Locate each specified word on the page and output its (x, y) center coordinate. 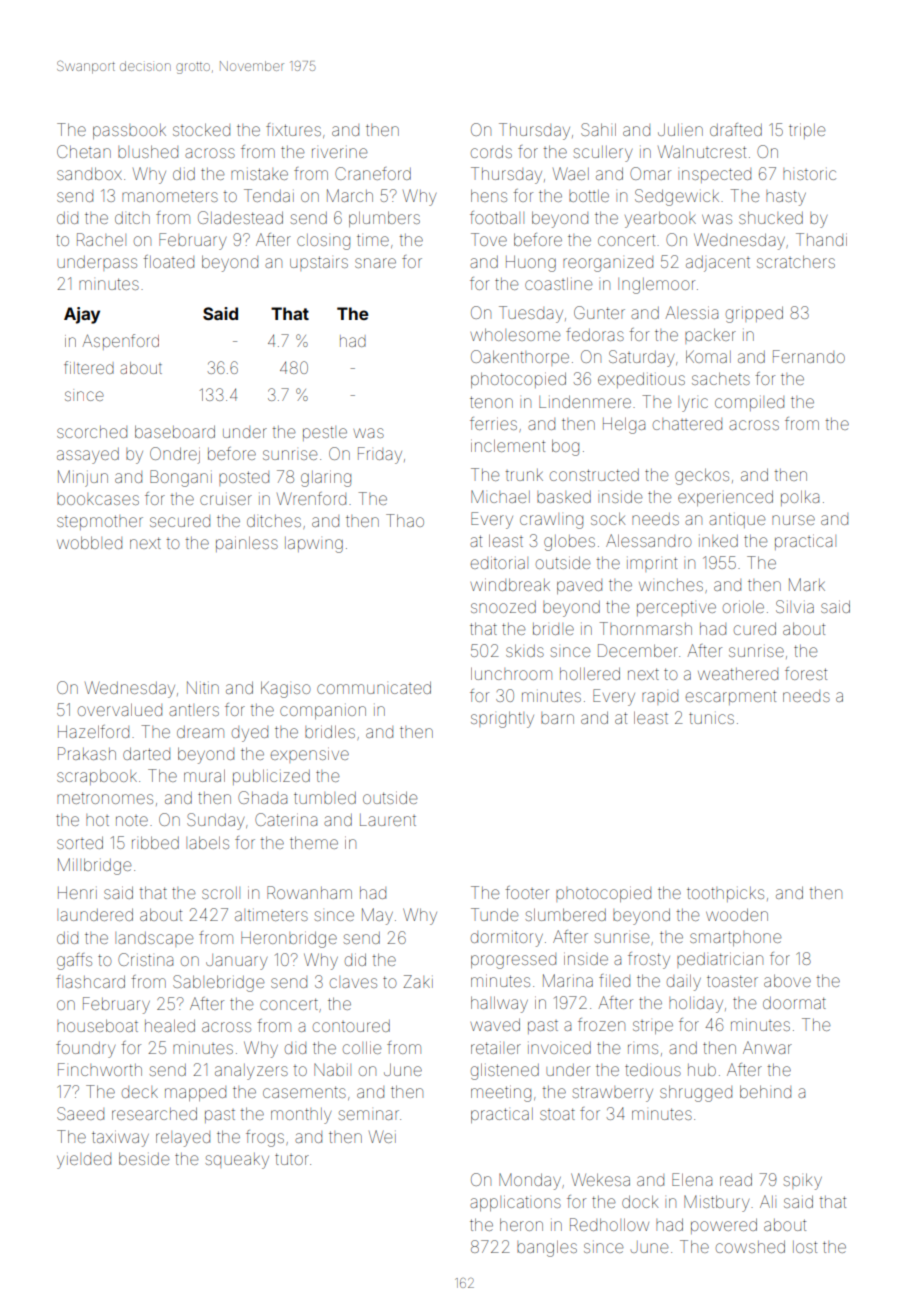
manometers (170, 197)
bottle (589, 196)
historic (809, 174)
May (377, 916)
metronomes (105, 798)
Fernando (809, 356)
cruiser (226, 500)
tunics (711, 718)
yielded (84, 1161)
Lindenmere (585, 401)
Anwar (767, 1047)
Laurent (388, 820)
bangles (547, 1248)
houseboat (97, 1025)
